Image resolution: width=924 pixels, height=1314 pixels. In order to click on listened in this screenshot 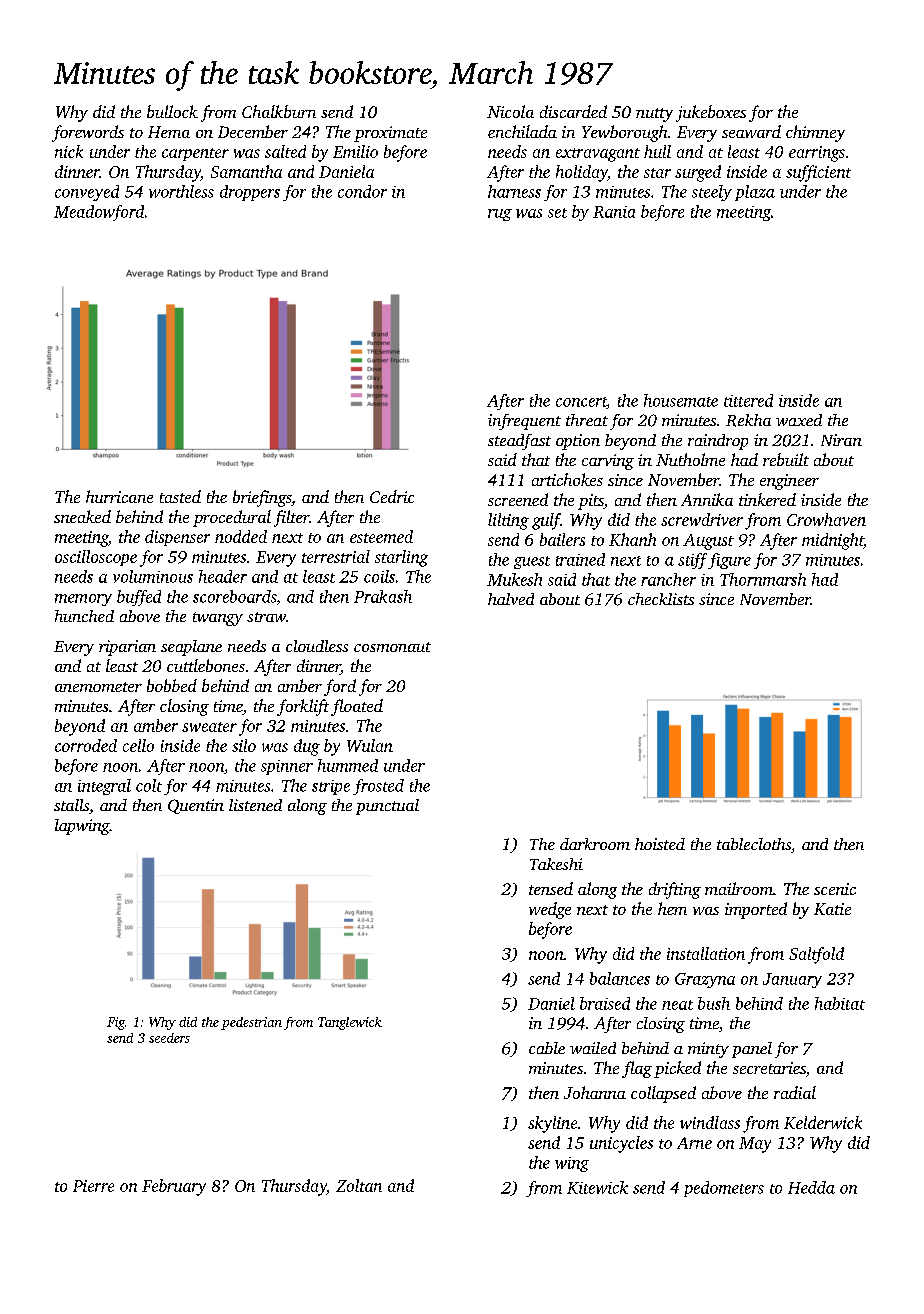, I will do `click(255, 805)`.
